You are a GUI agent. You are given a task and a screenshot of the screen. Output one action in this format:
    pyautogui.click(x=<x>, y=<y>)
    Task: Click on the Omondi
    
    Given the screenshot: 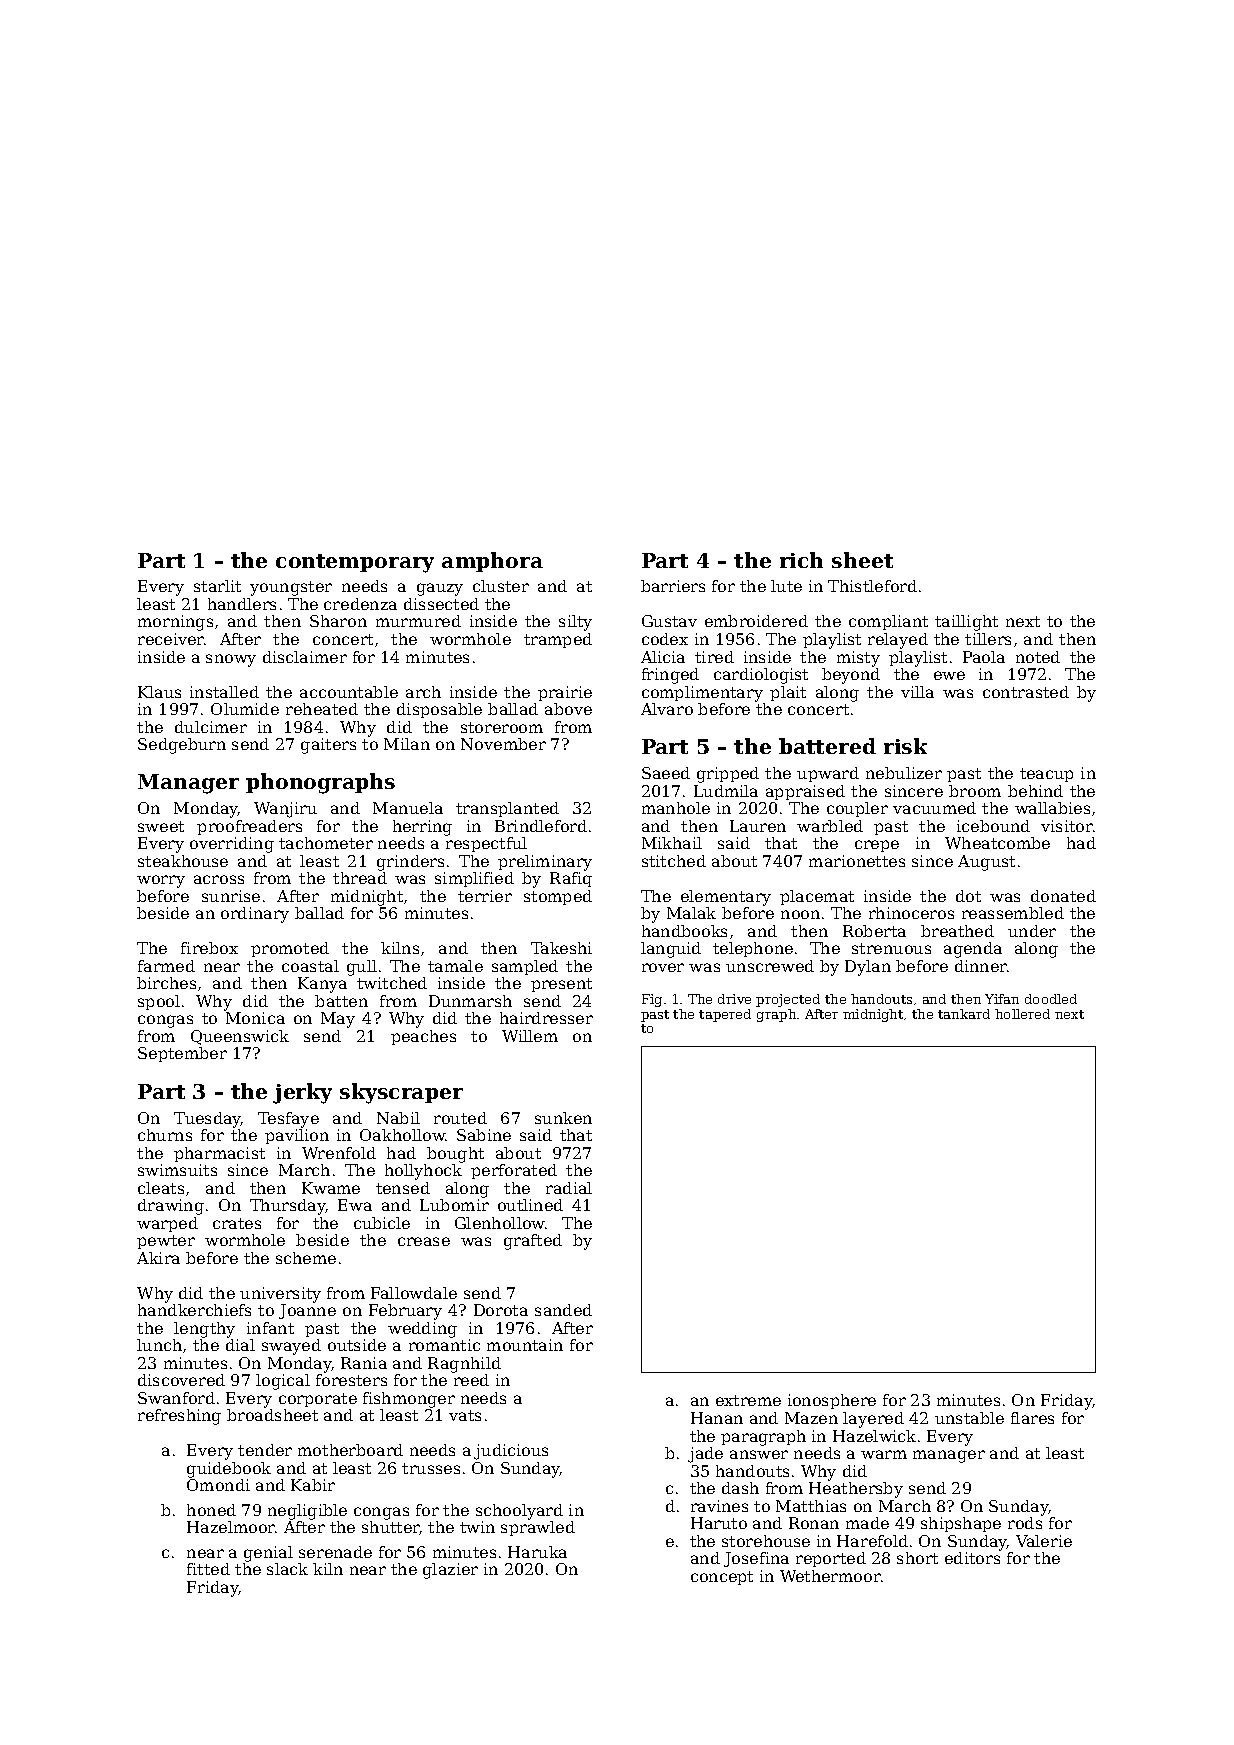 What is the action you would take?
    pyautogui.click(x=218, y=1485)
